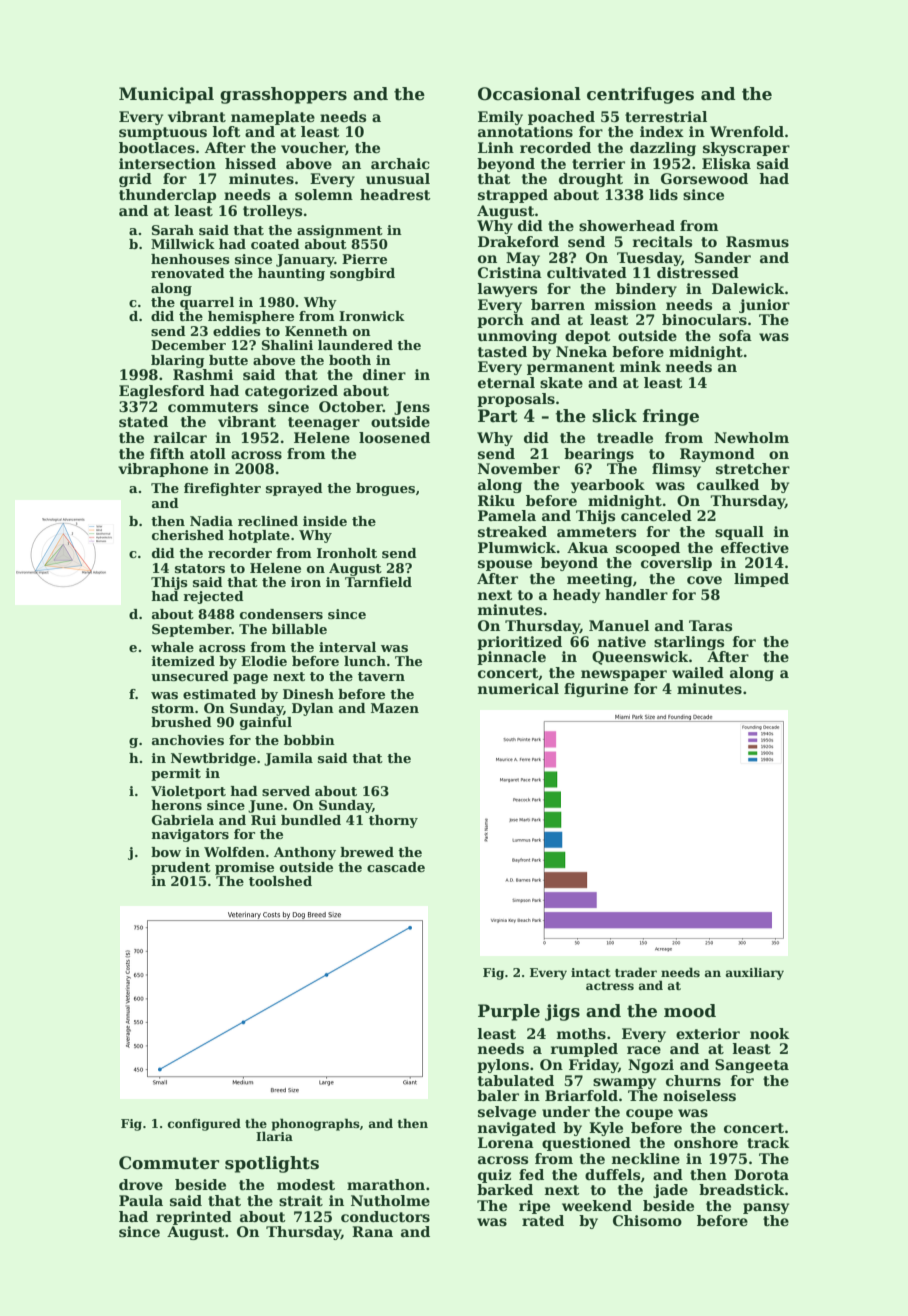 The image size is (908, 1316). I want to click on caulked, so click(728, 484).
